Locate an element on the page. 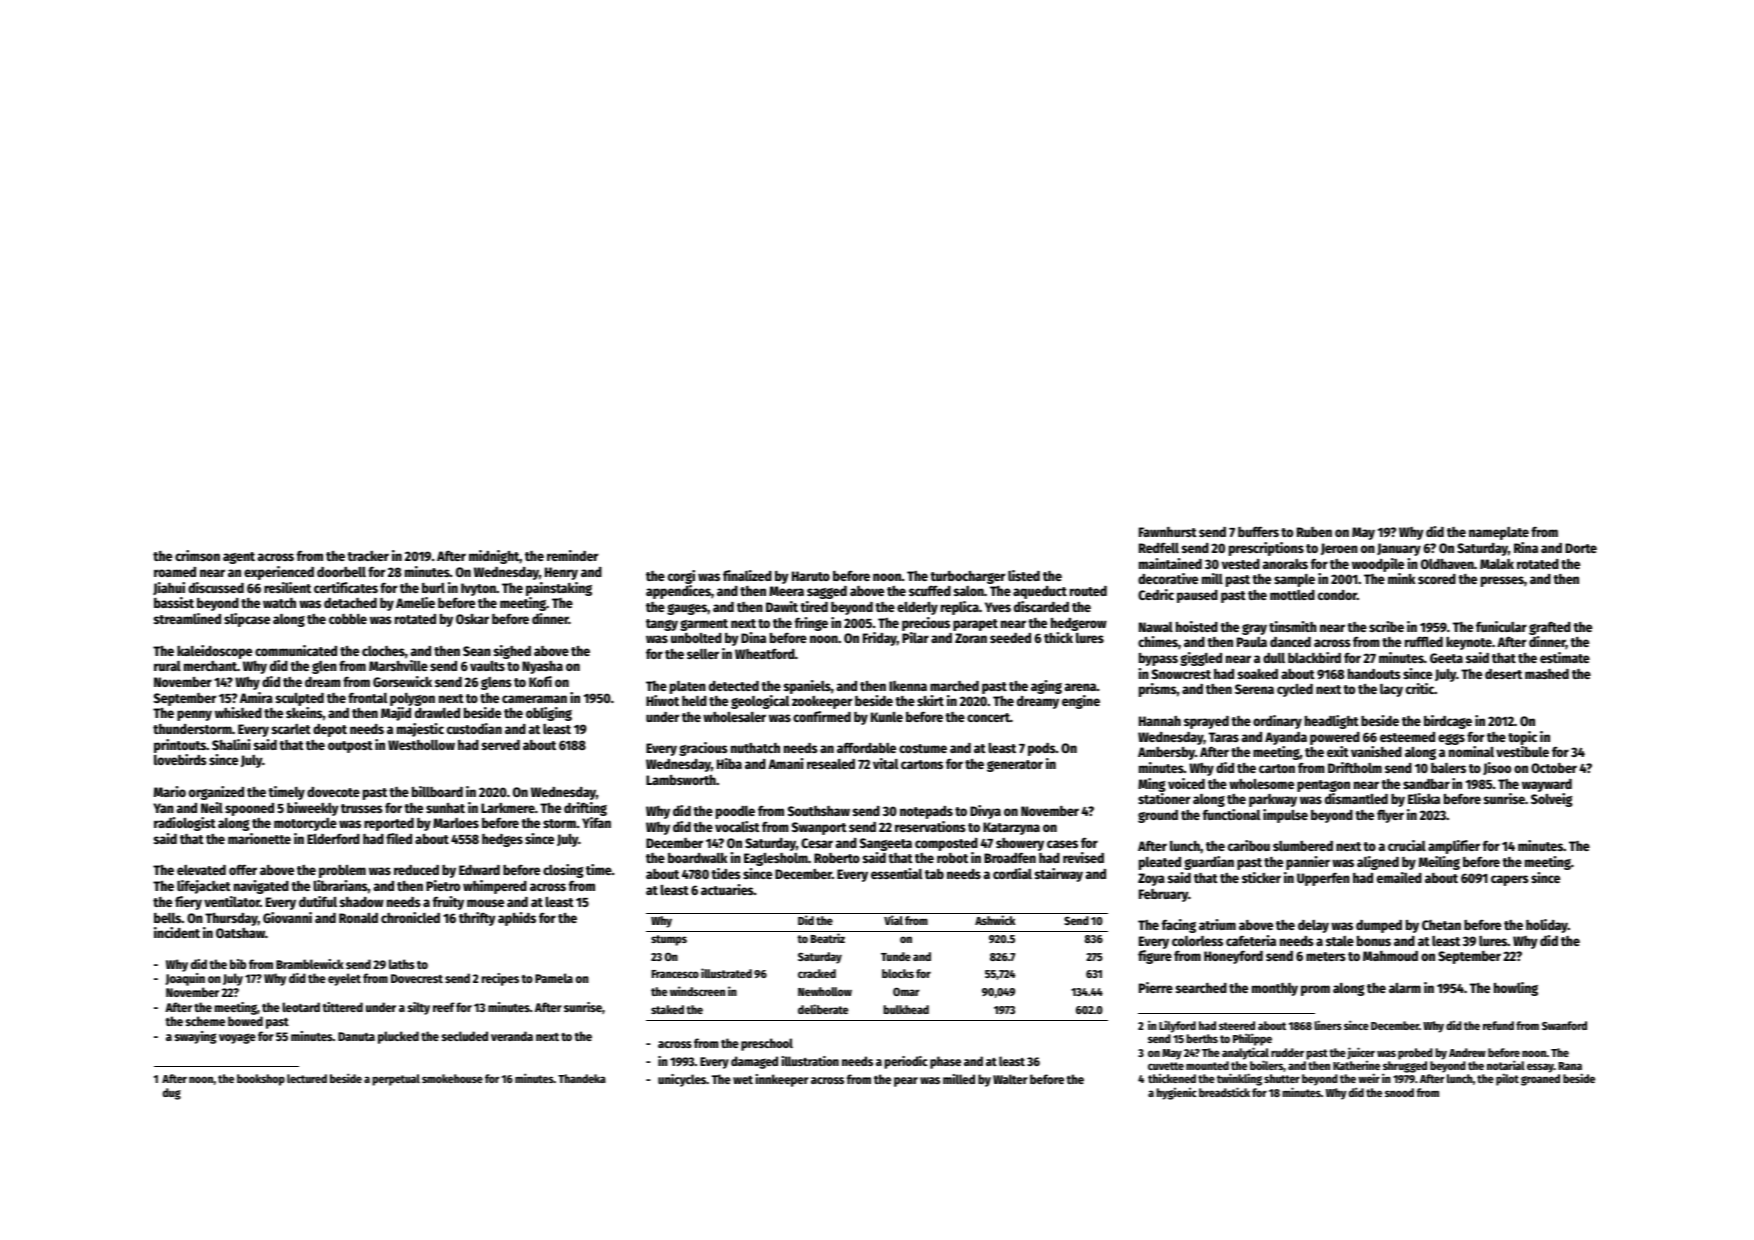  Fawnhurst is located at coordinates (1168, 532).
